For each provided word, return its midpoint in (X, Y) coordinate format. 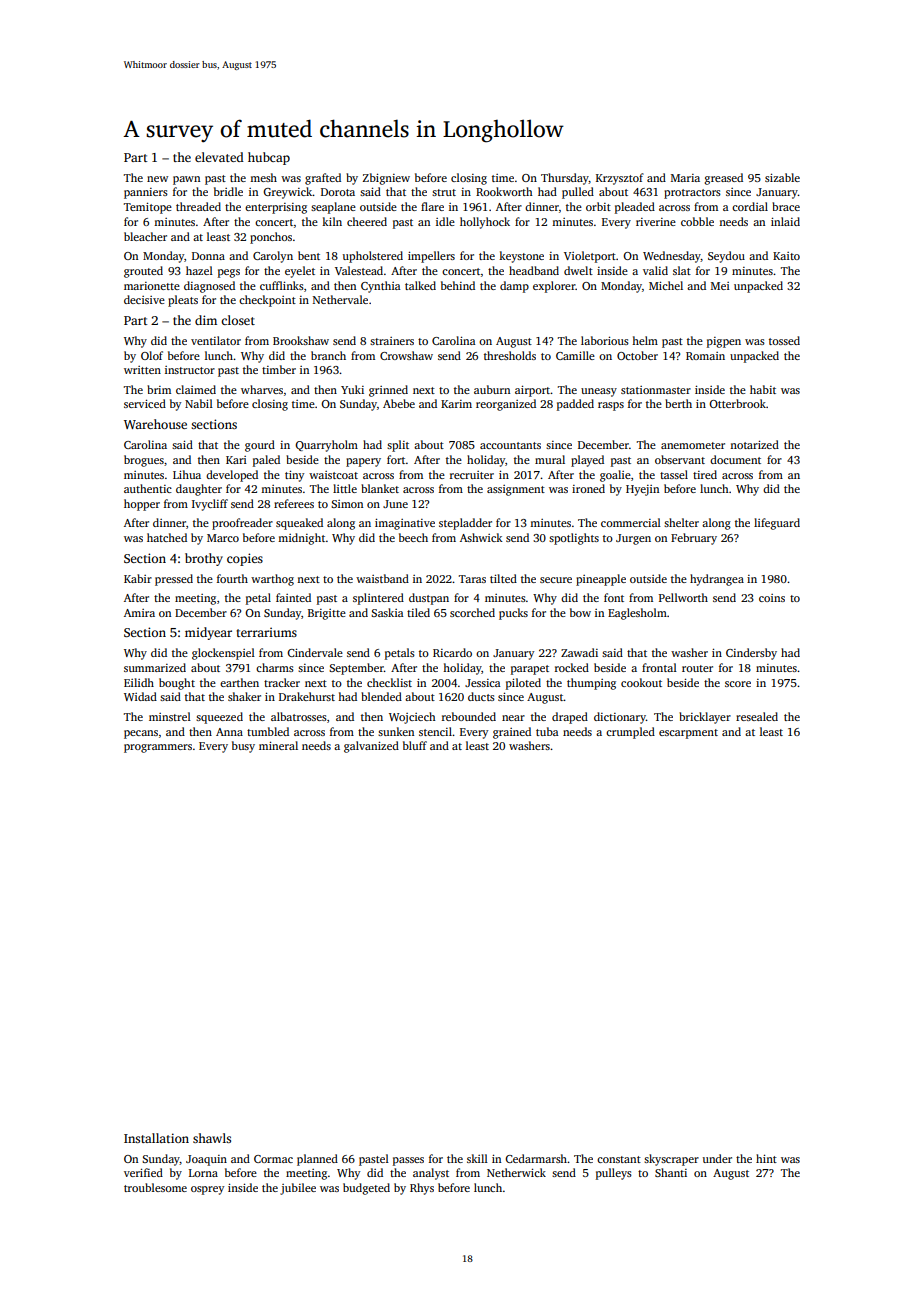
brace (786, 206)
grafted (323, 179)
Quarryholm (326, 446)
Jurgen (633, 539)
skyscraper (671, 1160)
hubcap (269, 158)
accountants (510, 445)
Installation (156, 1138)
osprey (207, 1190)
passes (408, 1161)
